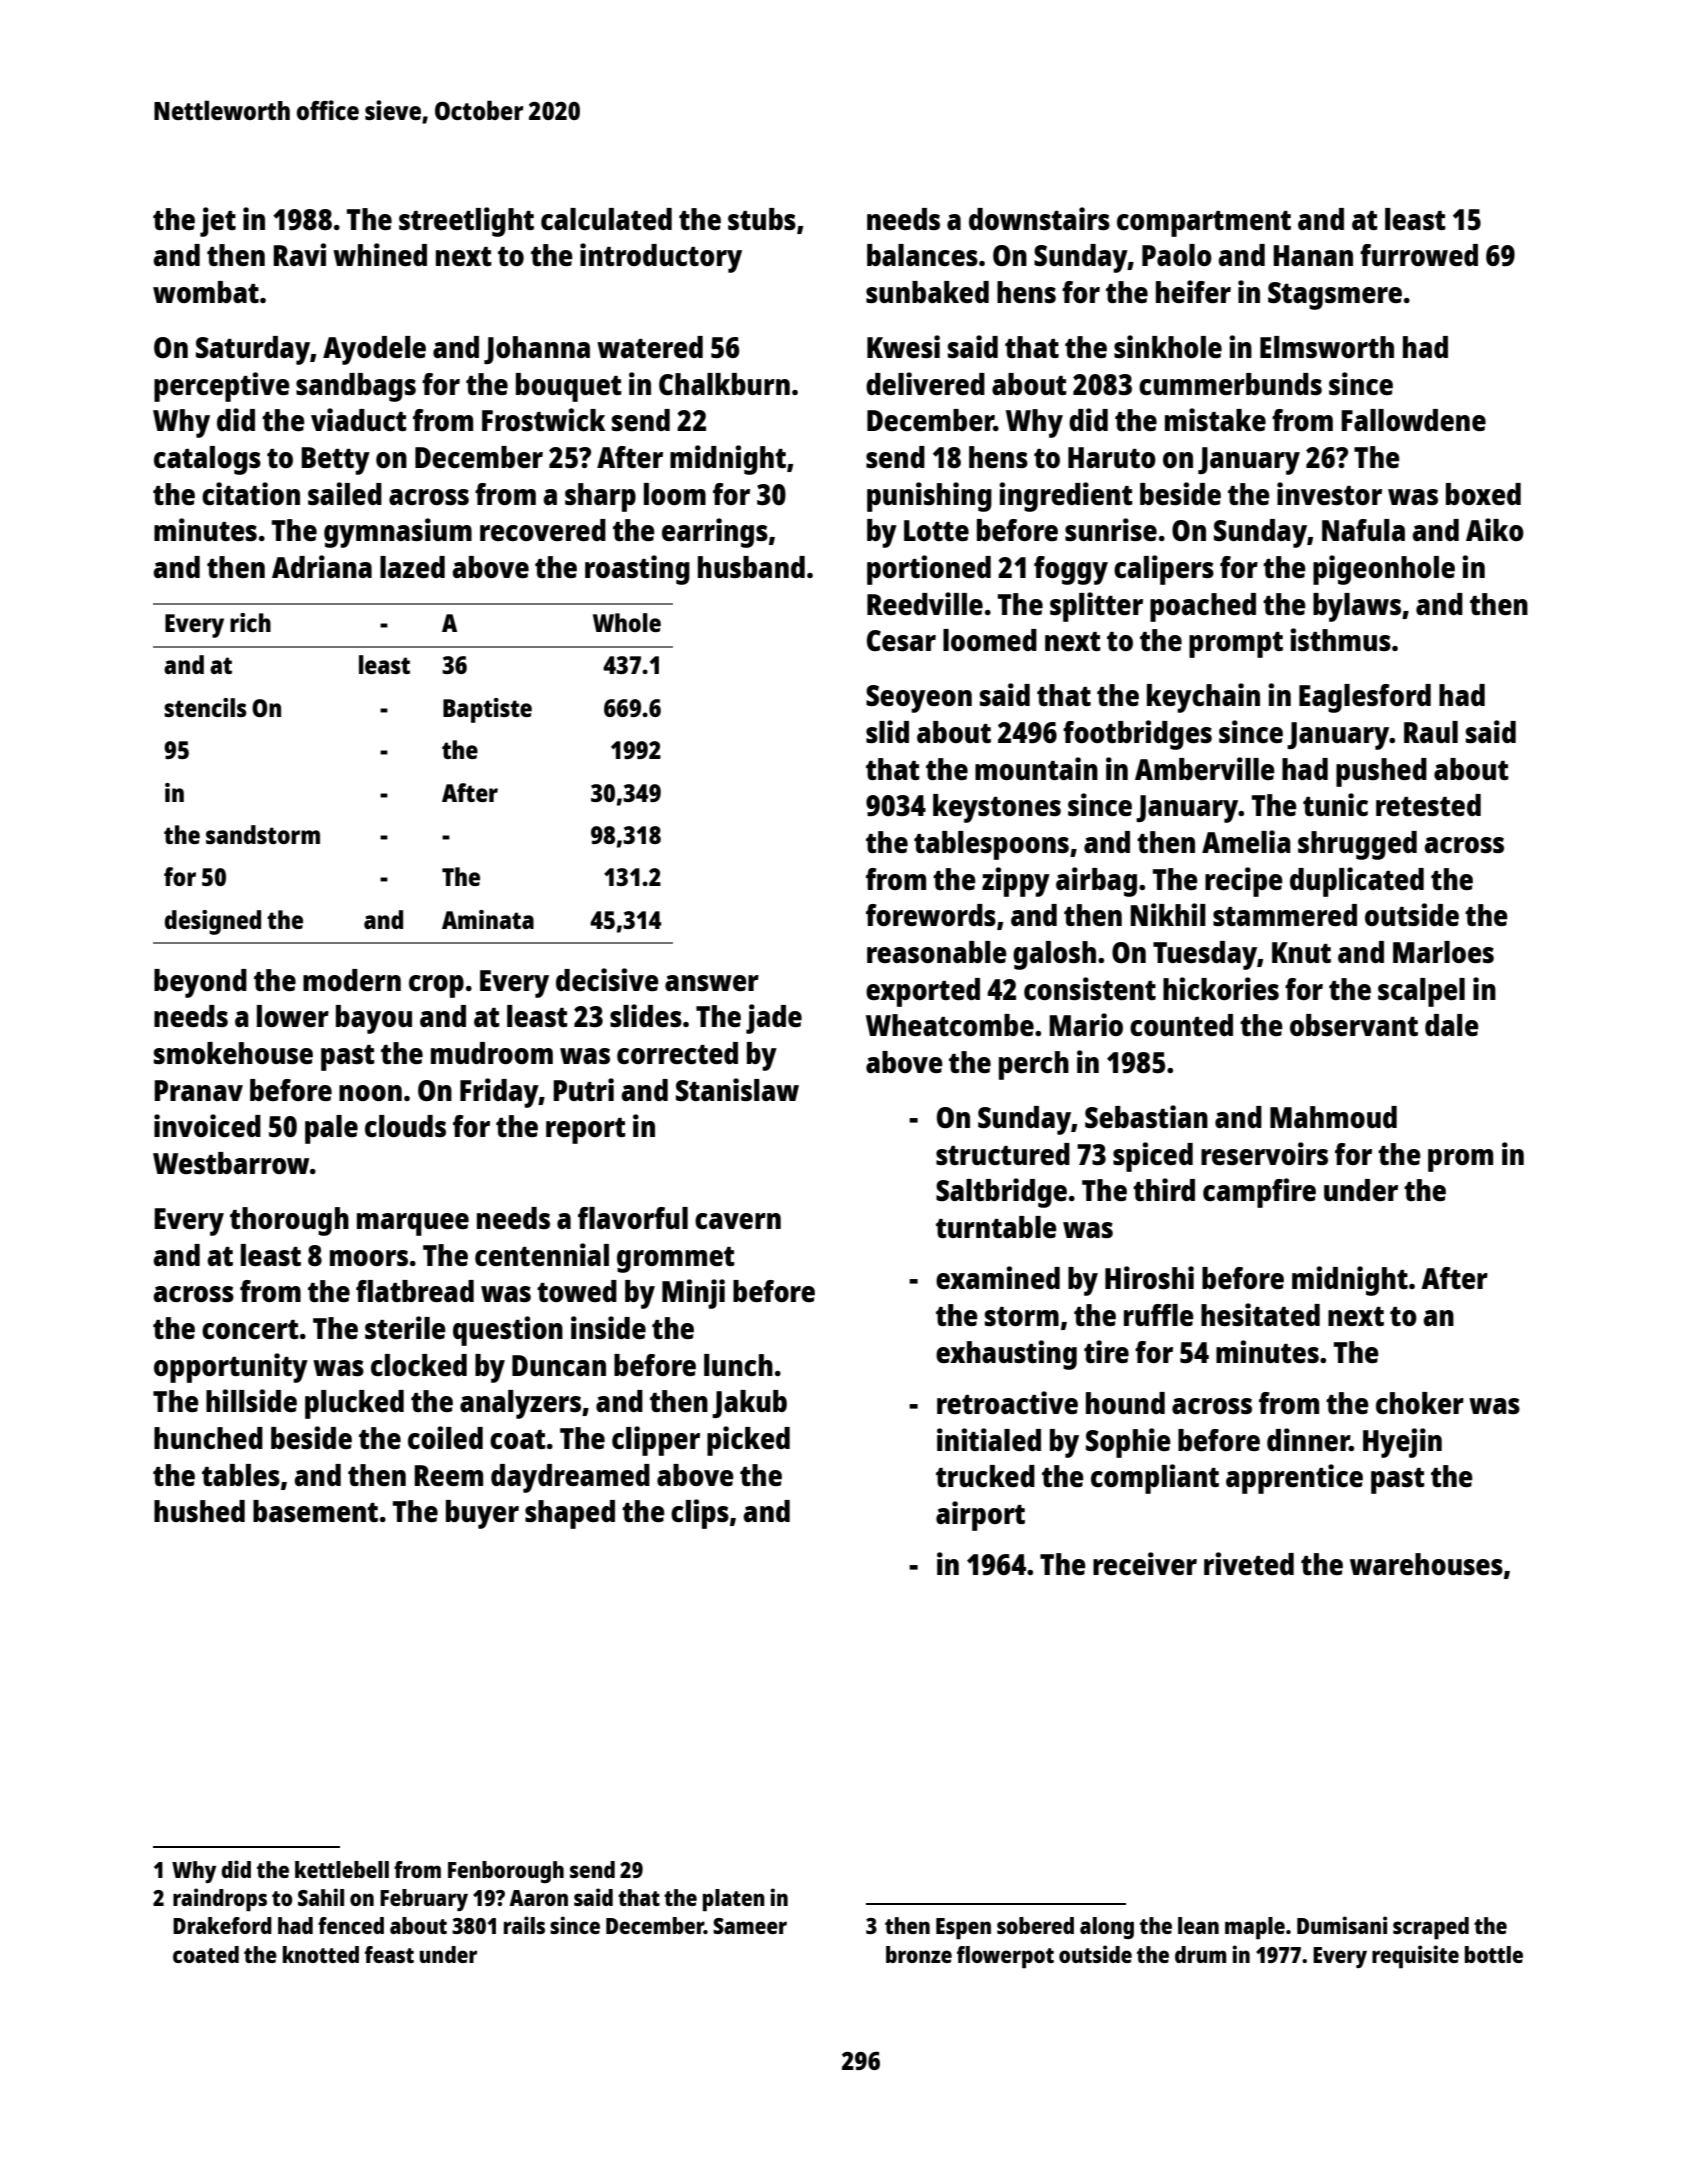  I want to click on bronze, so click(919, 1954).
